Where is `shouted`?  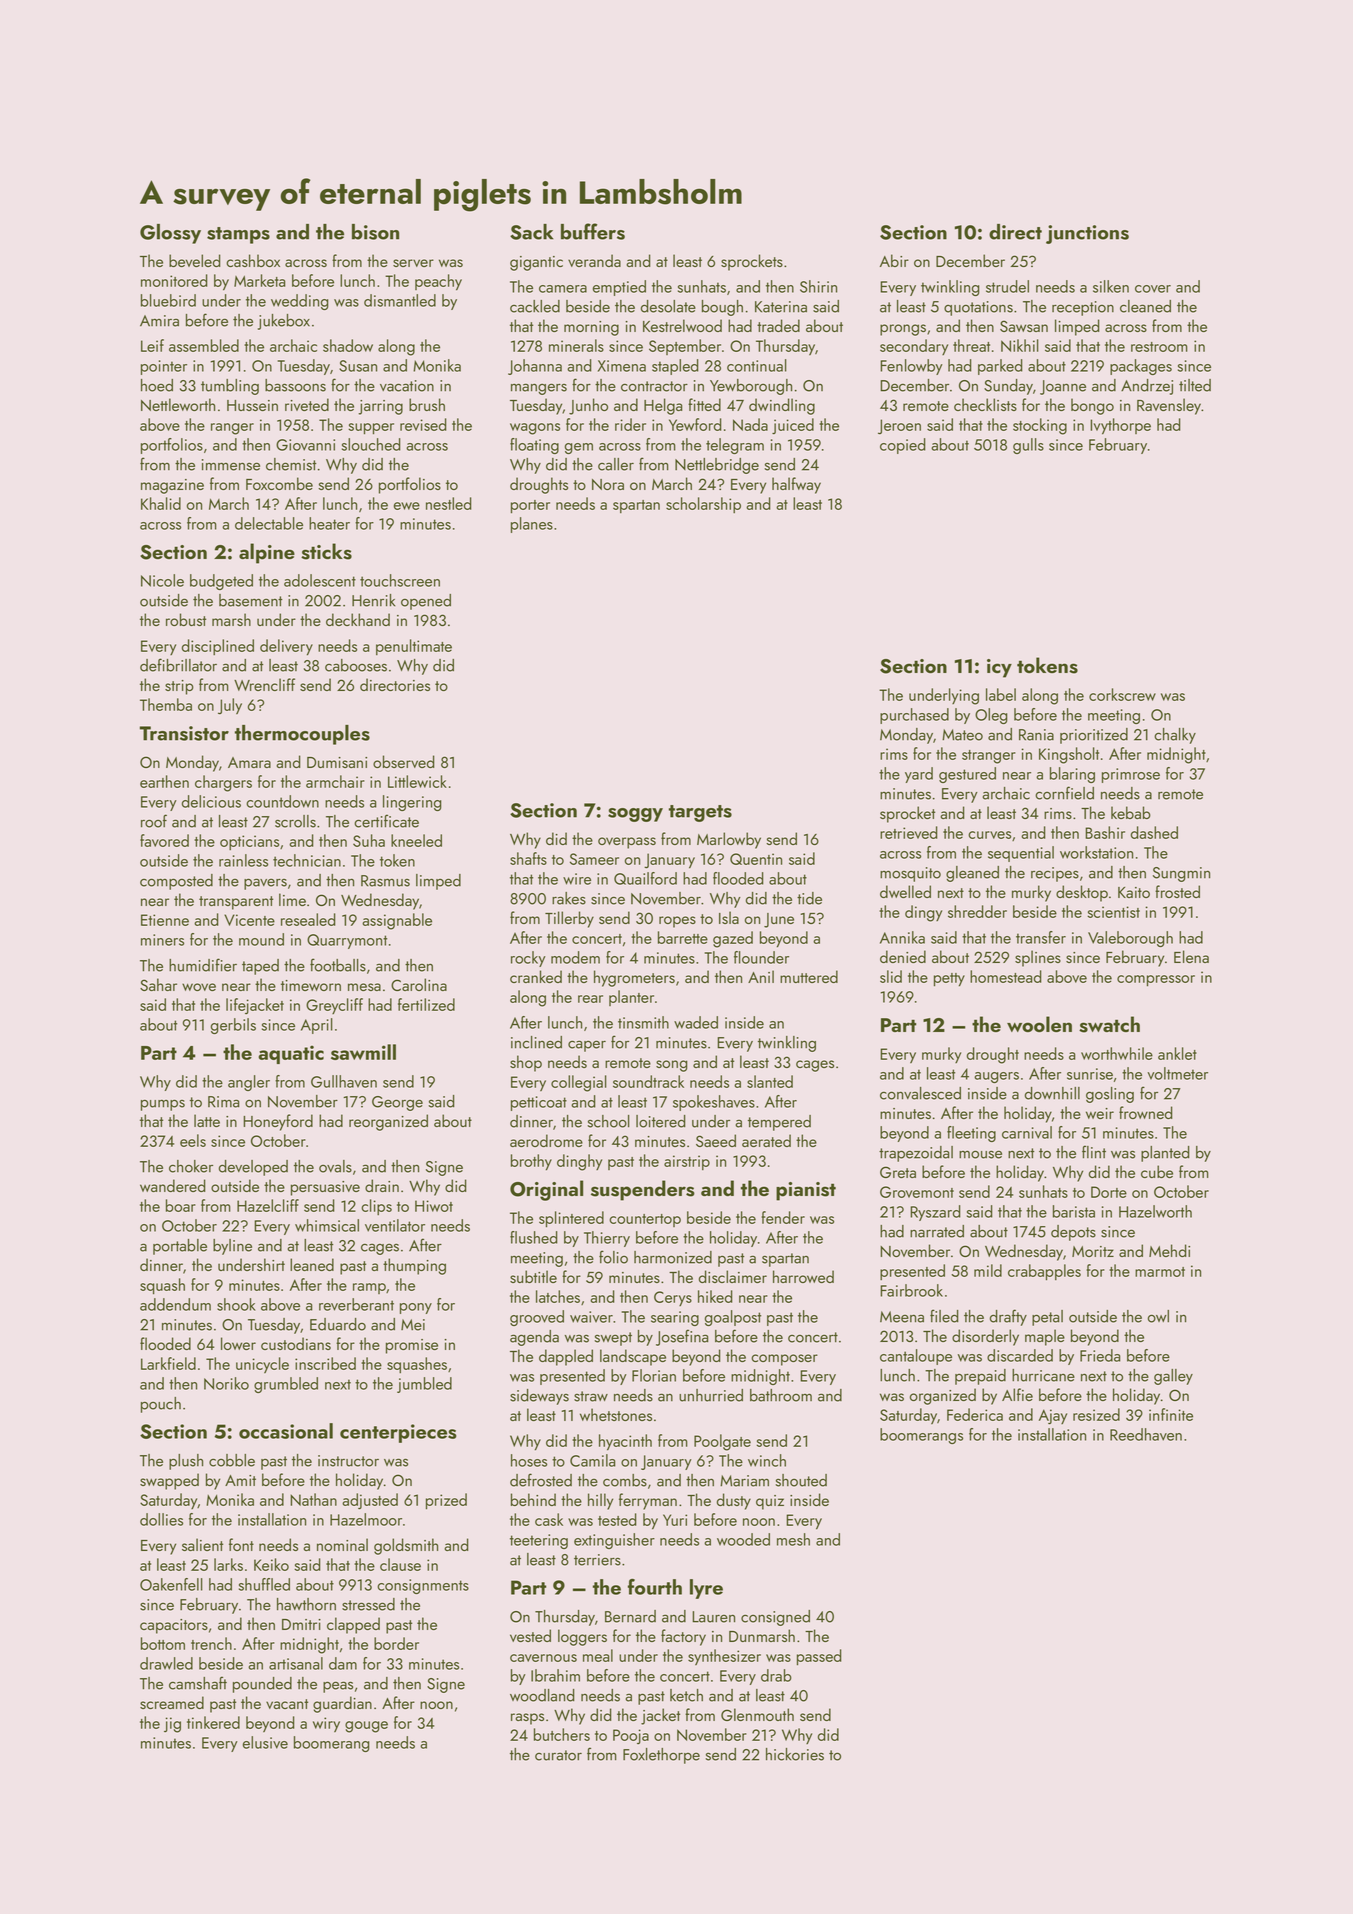
shouted is located at coordinates (801, 1480).
